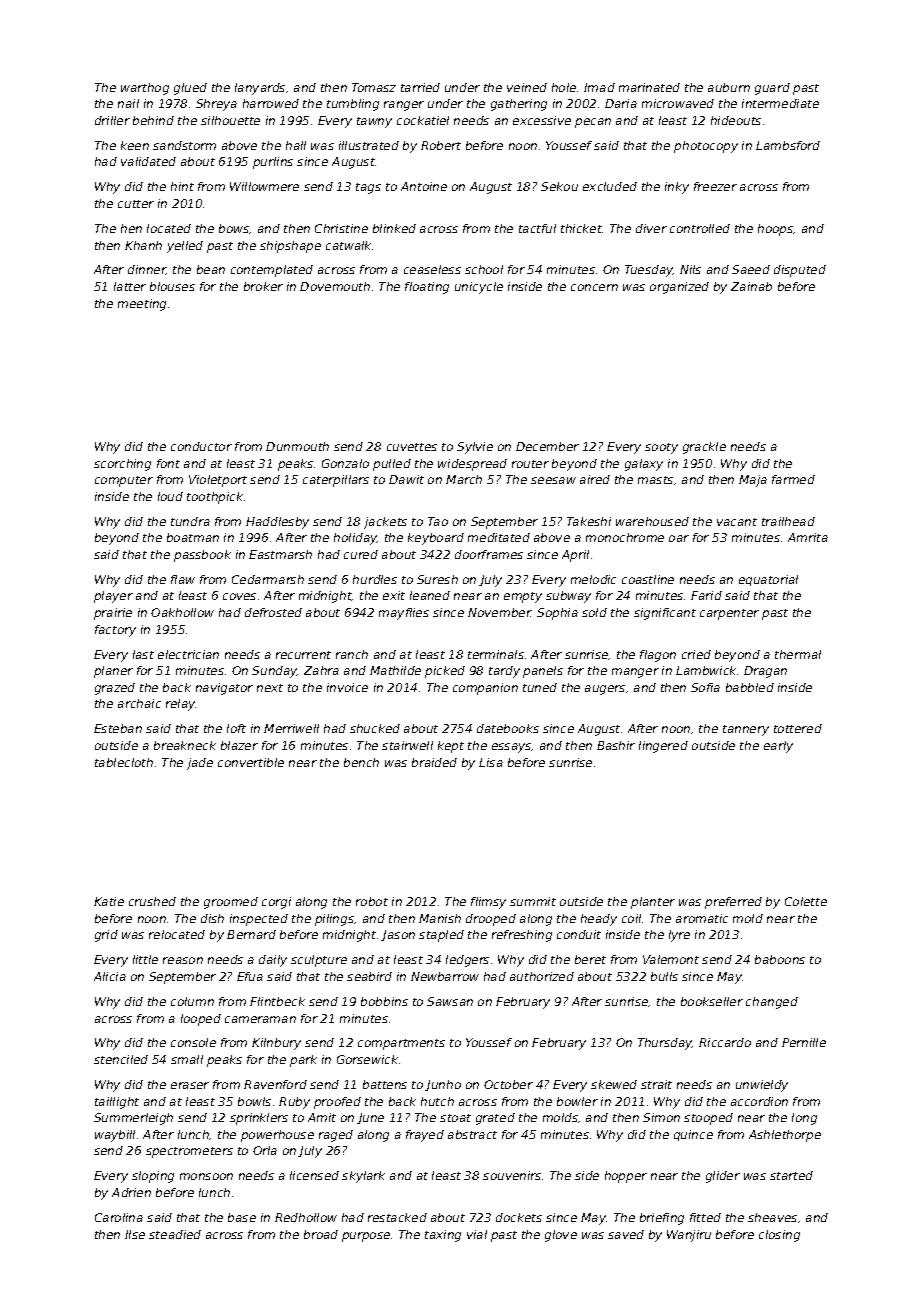  I want to click on tottered, so click(798, 728).
